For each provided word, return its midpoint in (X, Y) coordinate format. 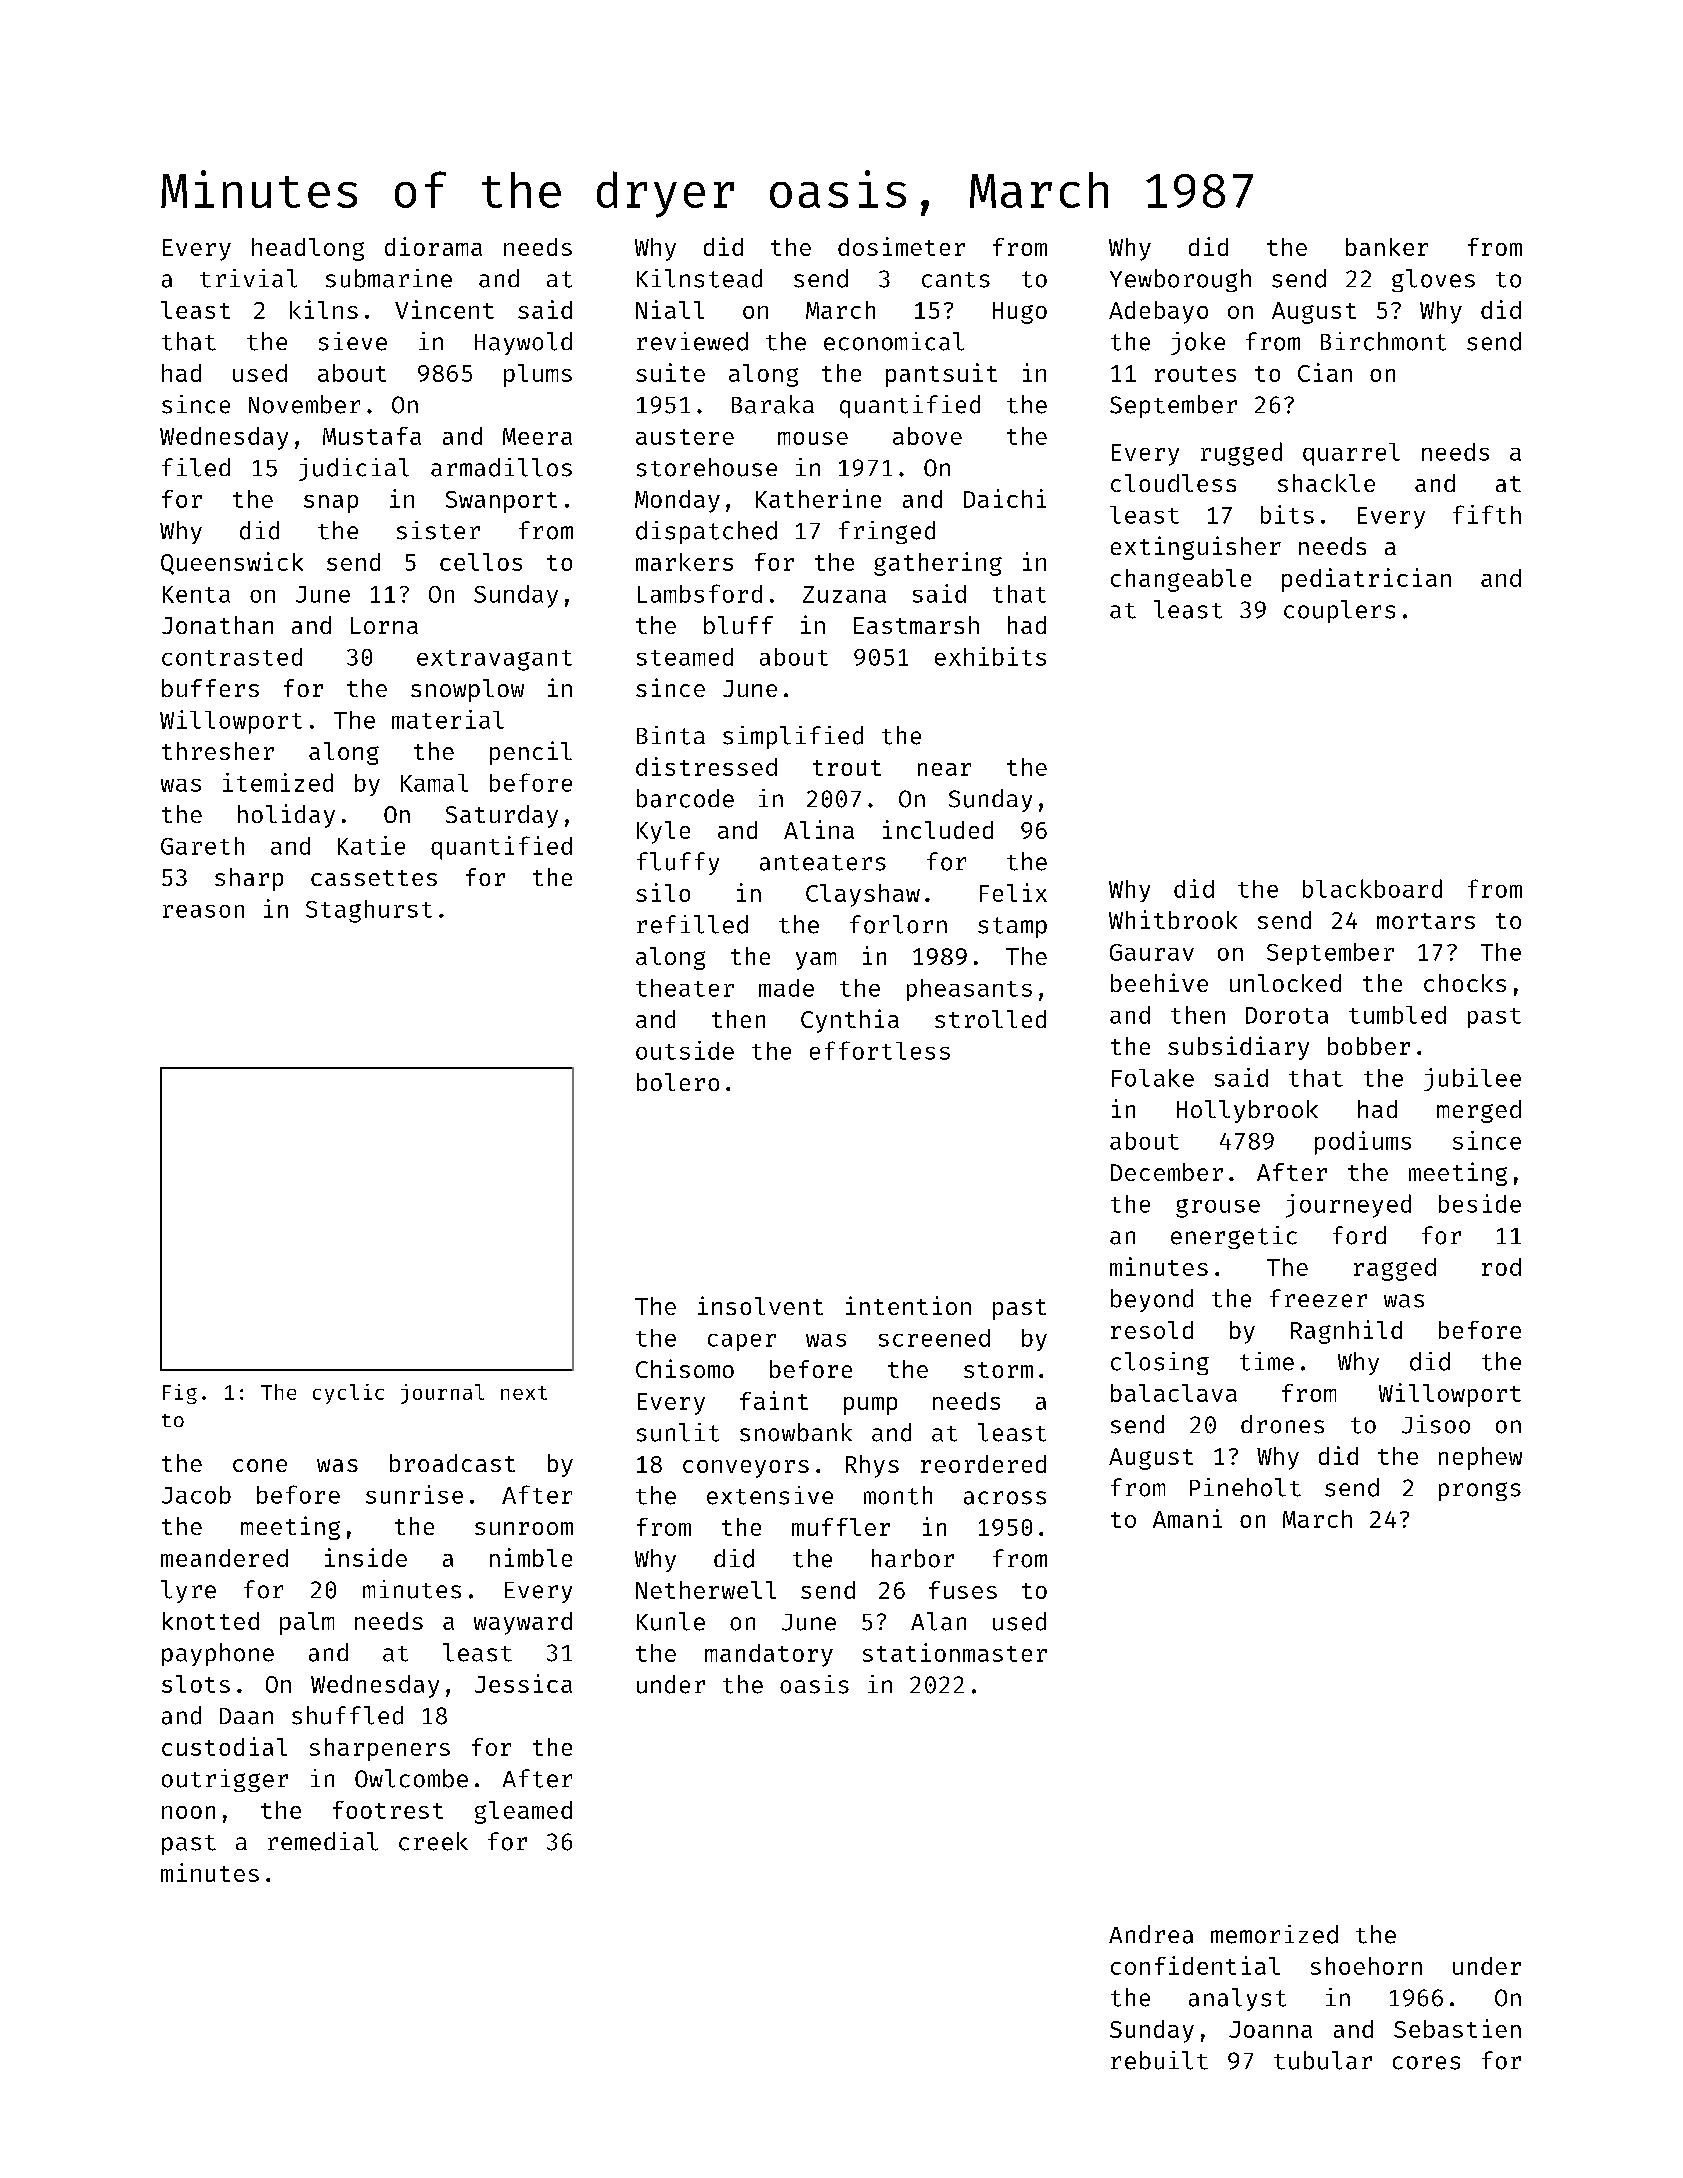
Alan (938, 1621)
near (944, 769)
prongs (1480, 1491)
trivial (248, 278)
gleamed (523, 1812)
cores (1426, 2063)
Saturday (502, 816)
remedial (323, 1841)
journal (442, 1394)
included (938, 829)
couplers (1339, 611)
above (927, 436)
